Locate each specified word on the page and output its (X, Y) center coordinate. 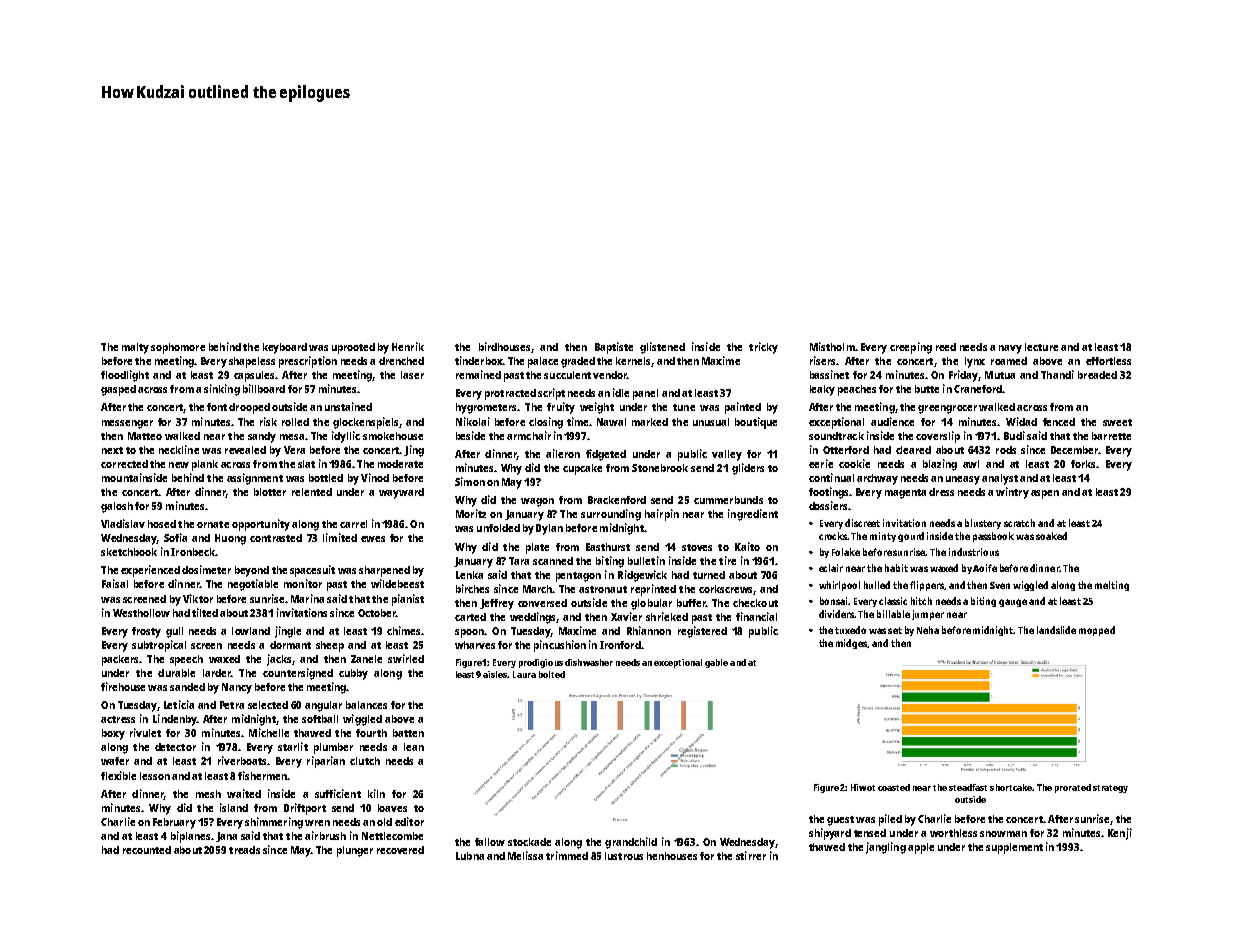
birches (472, 588)
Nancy (237, 688)
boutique (756, 423)
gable (716, 663)
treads (244, 850)
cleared (913, 450)
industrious (974, 552)
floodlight (125, 376)
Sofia (175, 537)
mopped (1097, 631)
